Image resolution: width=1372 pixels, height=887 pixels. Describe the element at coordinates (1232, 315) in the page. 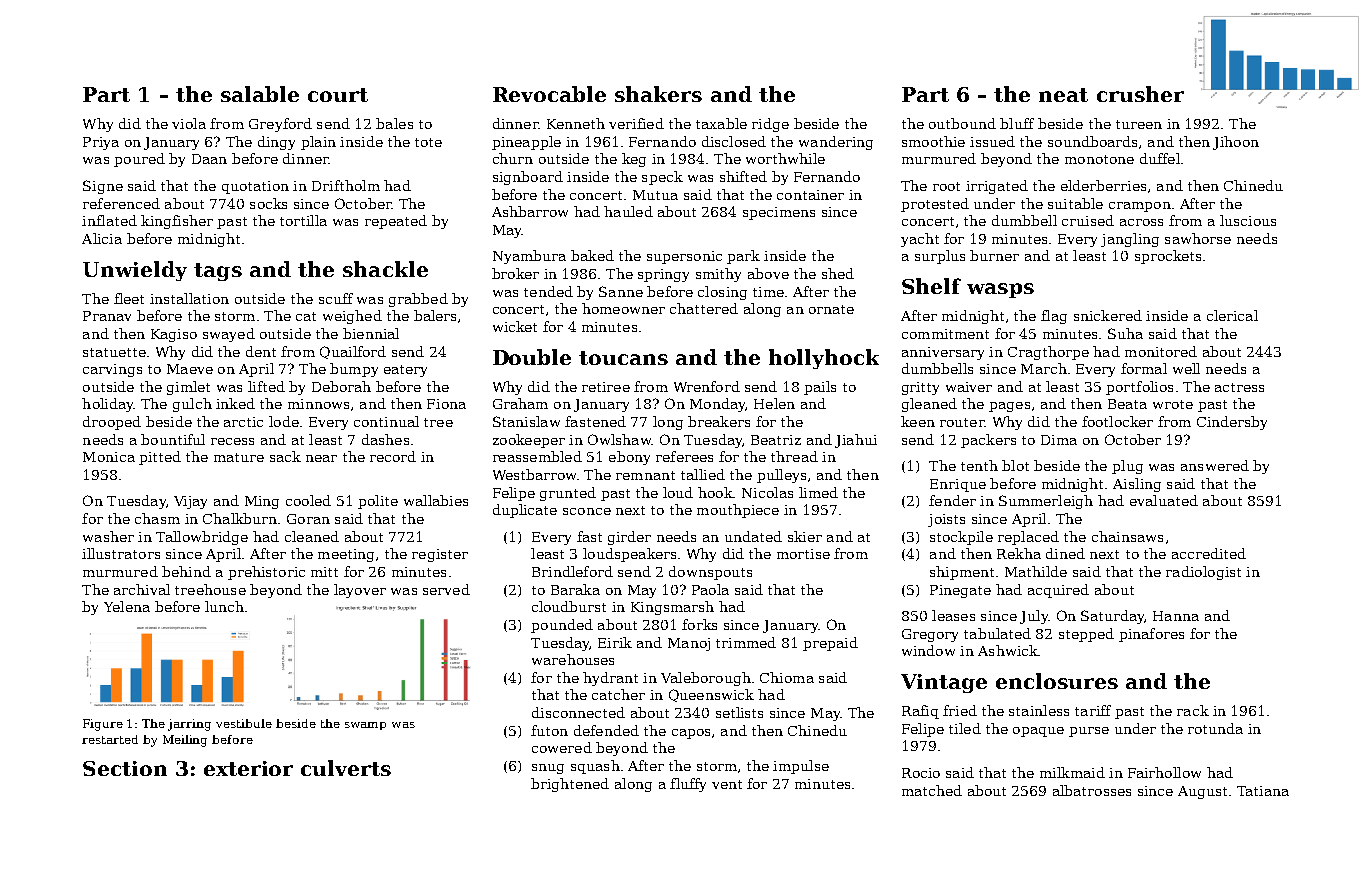

I see `clerical` at that location.
